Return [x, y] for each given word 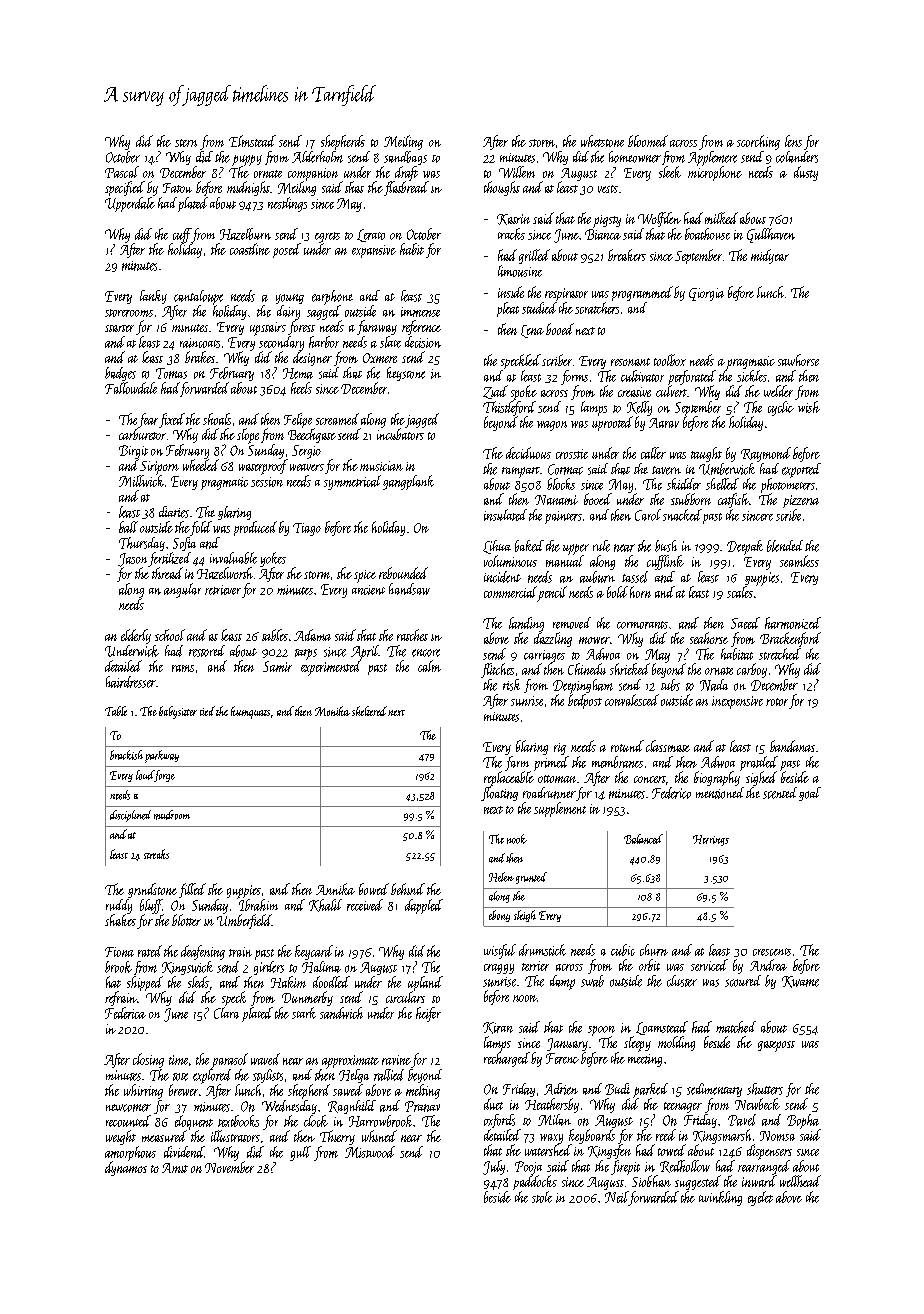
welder [778, 391]
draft [406, 173]
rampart [521, 472]
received [365, 905]
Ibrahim [258, 905]
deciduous [528, 453]
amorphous [130, 1153]
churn [654, 950]
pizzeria [801, 501]
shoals [217, 419]
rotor [777, 702]
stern [186, 143]
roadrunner [549, 793]
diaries [174, 512]
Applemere [712, 158]
